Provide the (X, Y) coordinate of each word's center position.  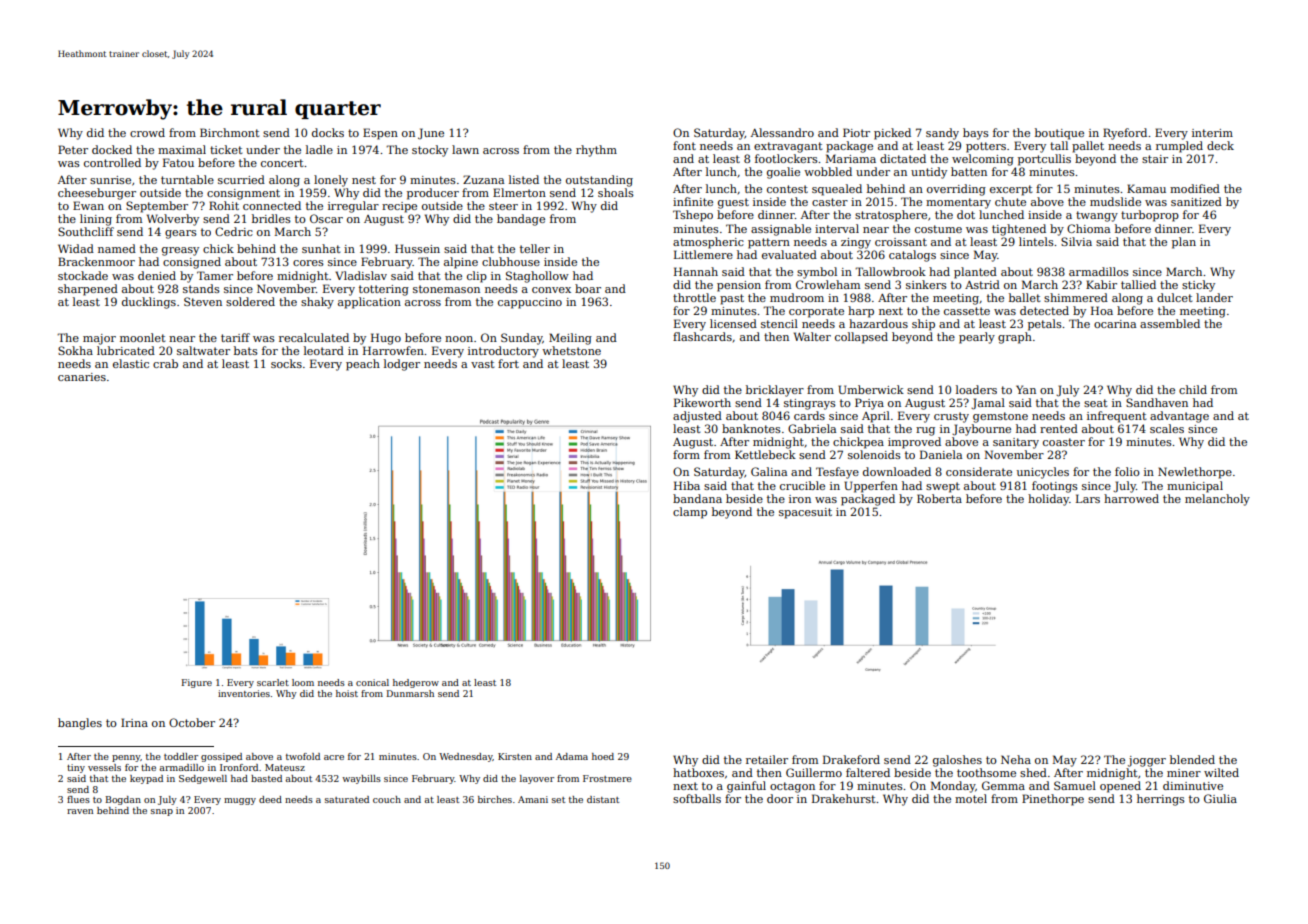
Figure (197, 683)
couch (387, 799)
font (684, 145)
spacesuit (805, 513)
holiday (1048, 500)
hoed (603, 756)
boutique (1059, 134)
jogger (1147, 761)
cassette (967, 311)
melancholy (1217, 500)
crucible (802, 485)
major (99, 339)
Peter (73, 149)
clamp (690, 513)
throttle (694, 297)
